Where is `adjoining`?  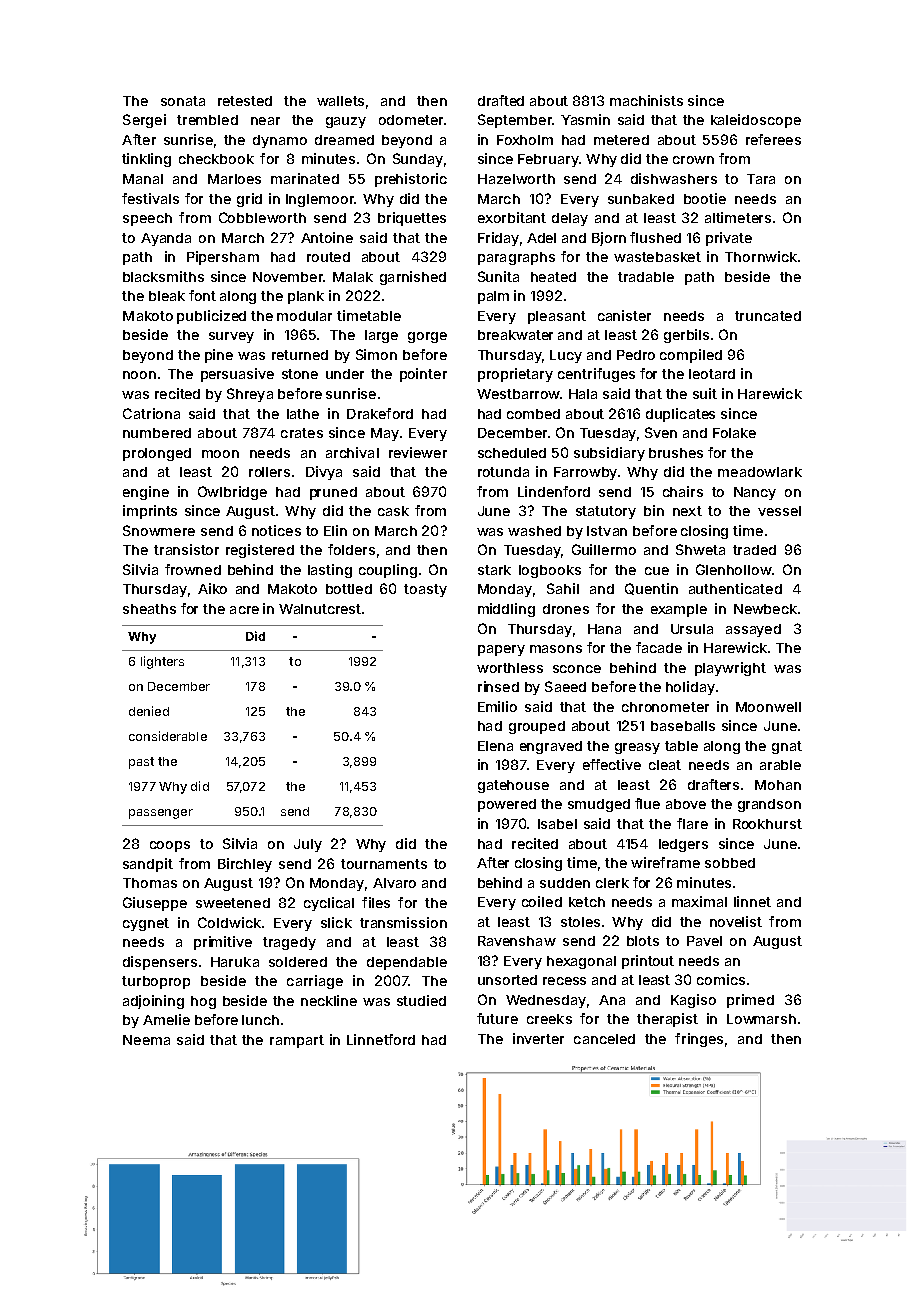
adjoining is located at coordinates (153, 1002).
